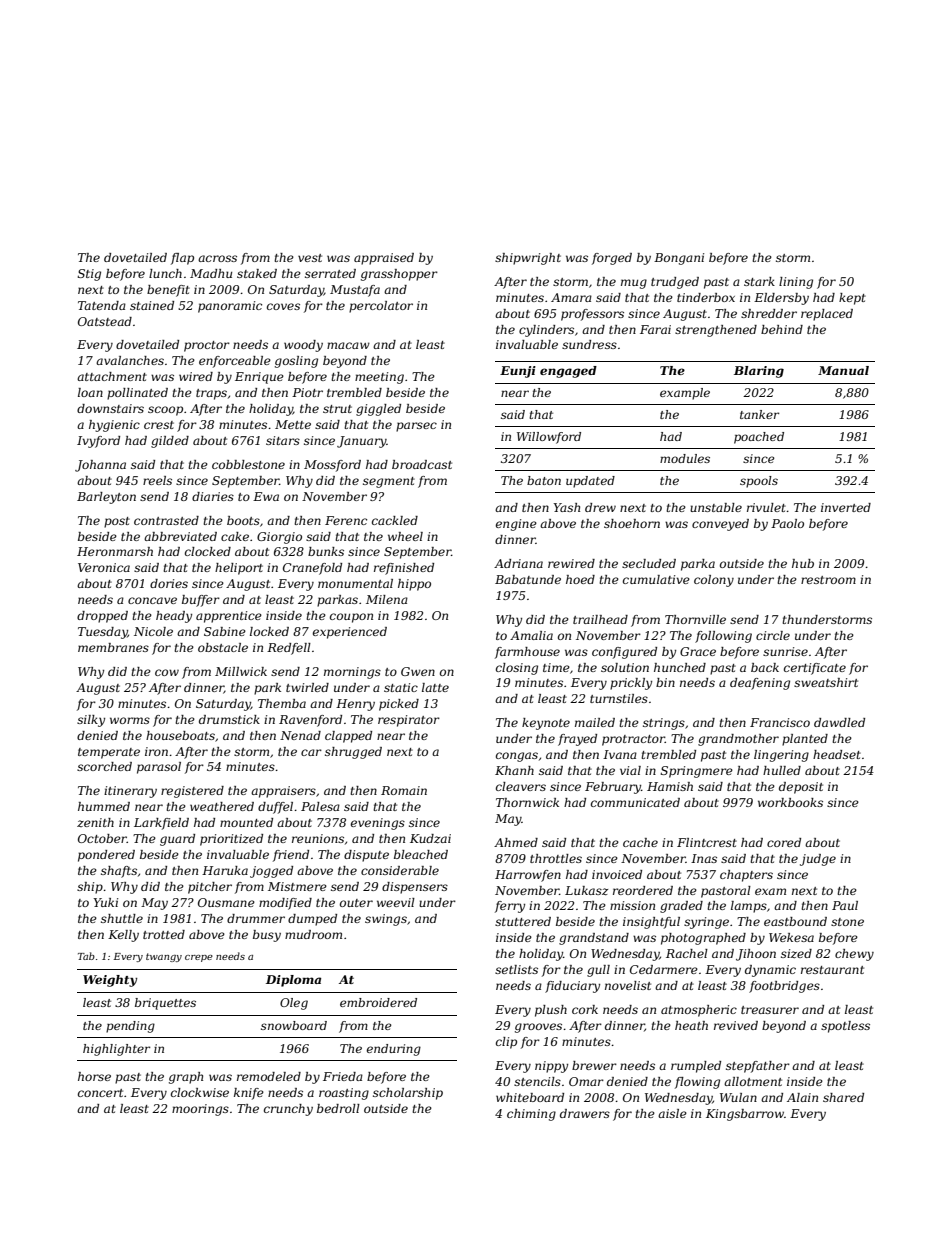 This screenshot has height=1233, width=952. Describe the element at coordinates (211, 394) in the screenshot. I see `traps` at that location.
